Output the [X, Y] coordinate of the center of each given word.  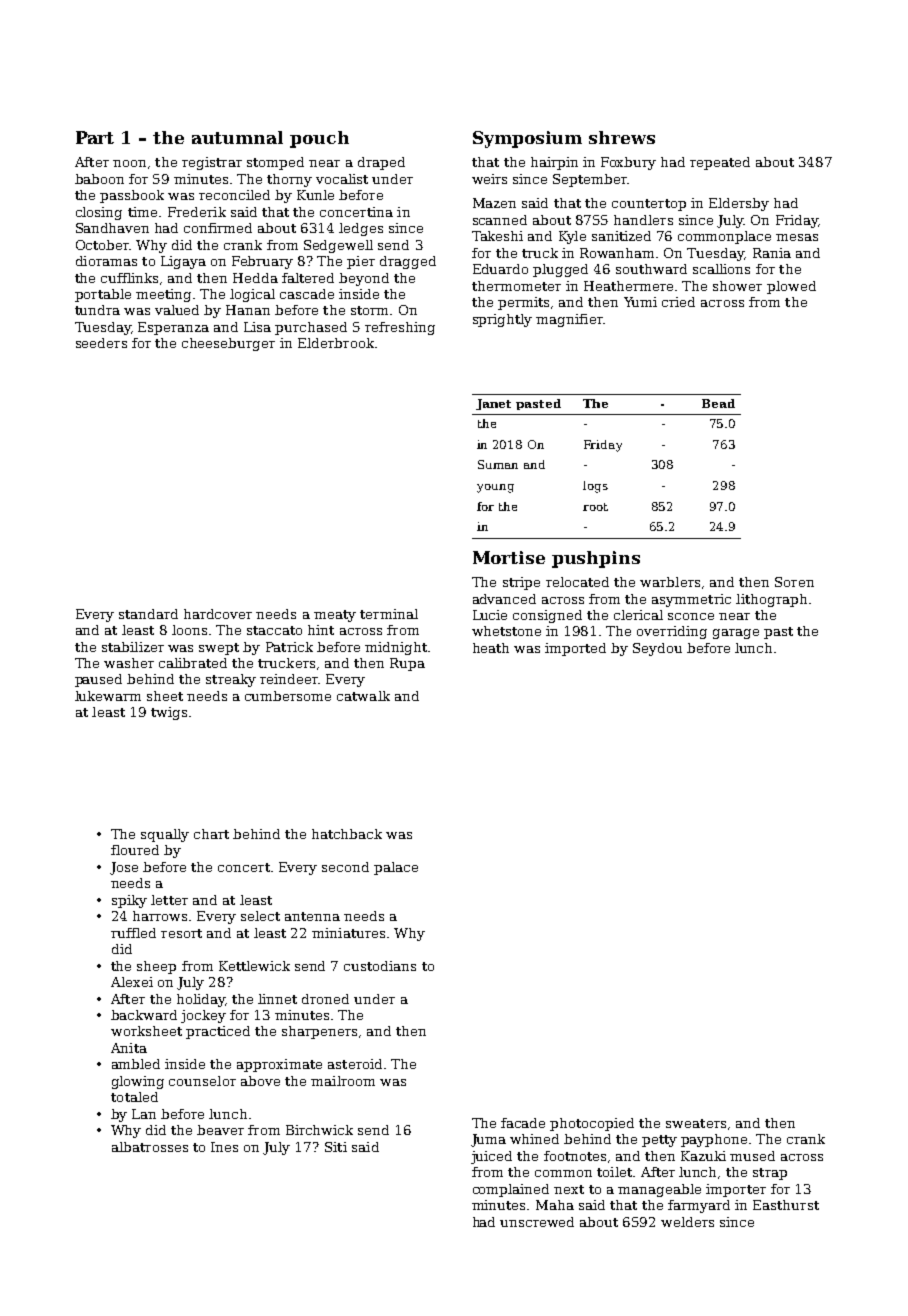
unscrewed [537, 1222]
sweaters [696, 1123]
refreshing [400, 328]
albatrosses [150, 1147]
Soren [794, 582]
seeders [101, 343]
